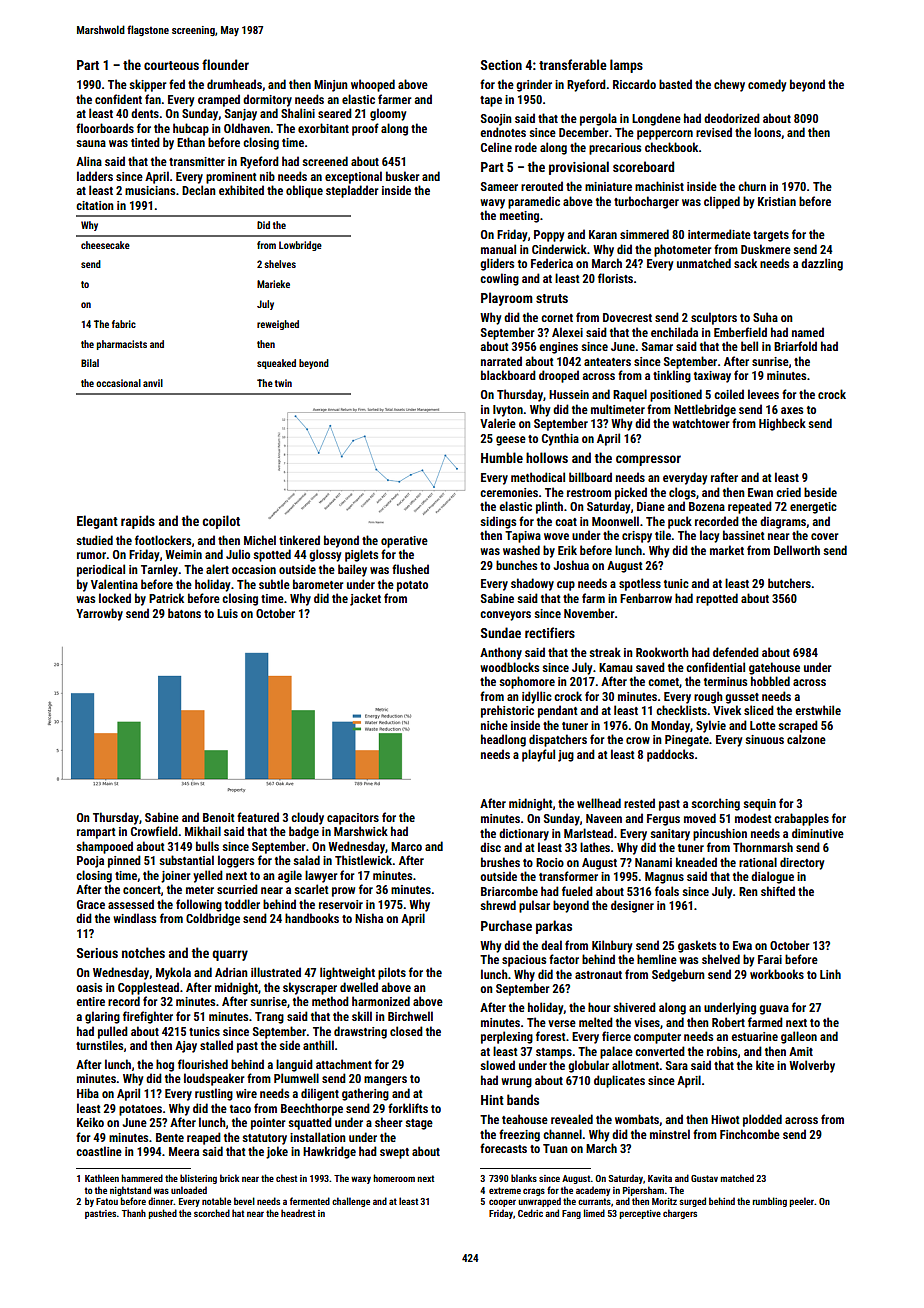  Describe the element at coordinates (99, 614) in the screenshot. I see `Yarrowby` at that location.
